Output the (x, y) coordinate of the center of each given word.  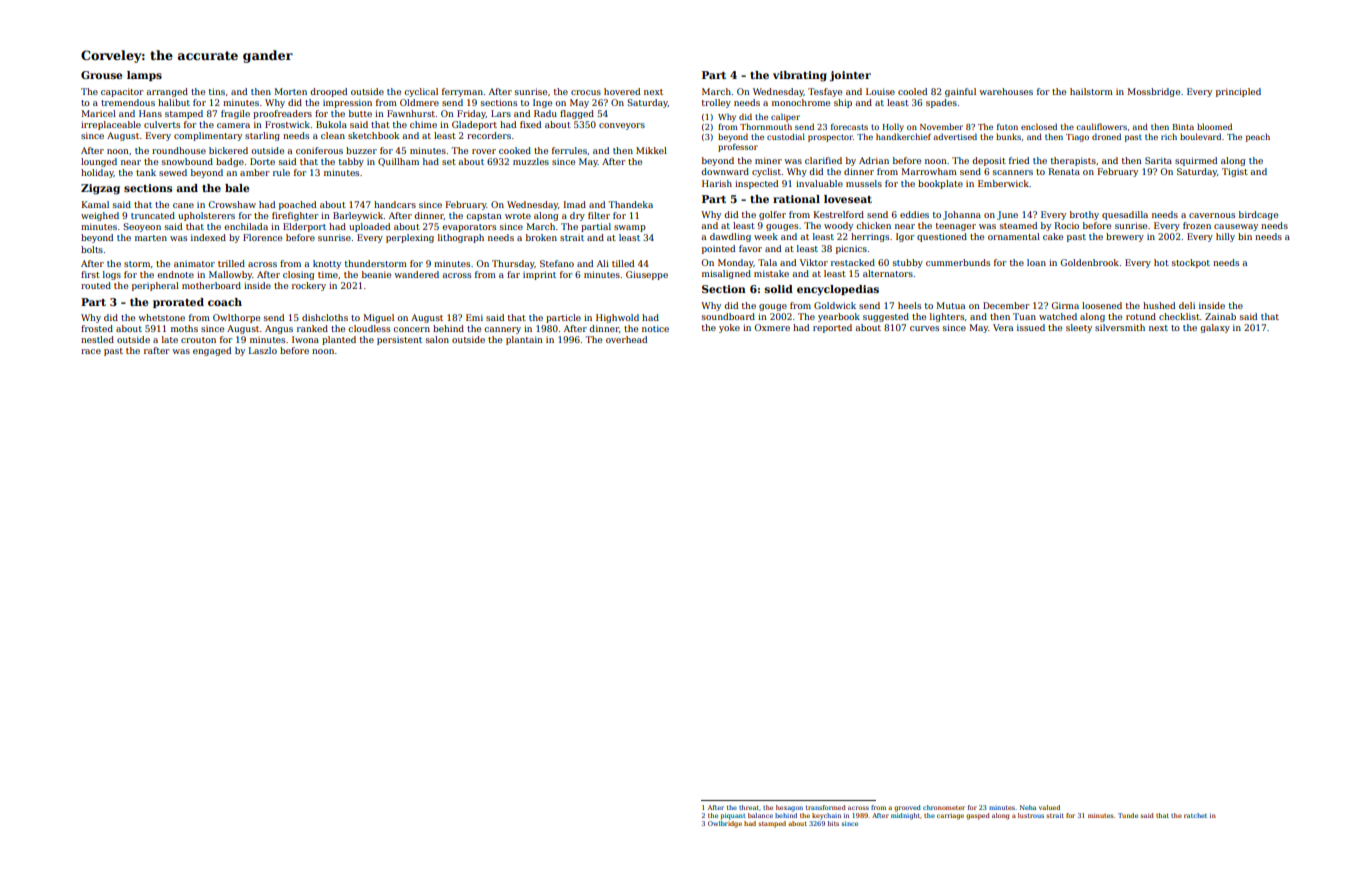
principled (1238, 92)
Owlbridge (725, 824)
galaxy (1215, 328)
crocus (586, 92)
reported (832, 328)
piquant (733, 816)
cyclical (421, 92)
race (91, 351)
